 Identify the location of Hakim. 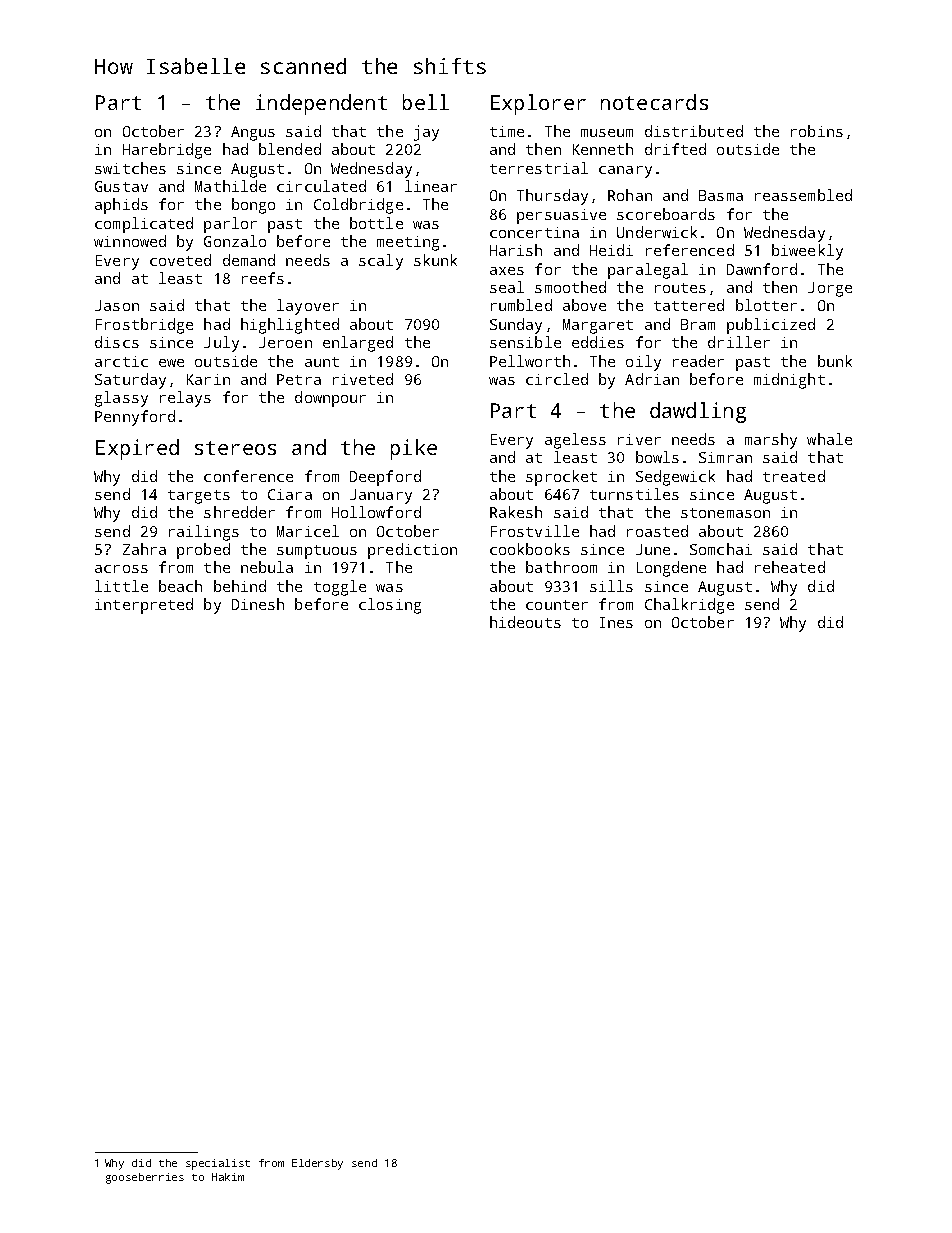
(228, 1177).
